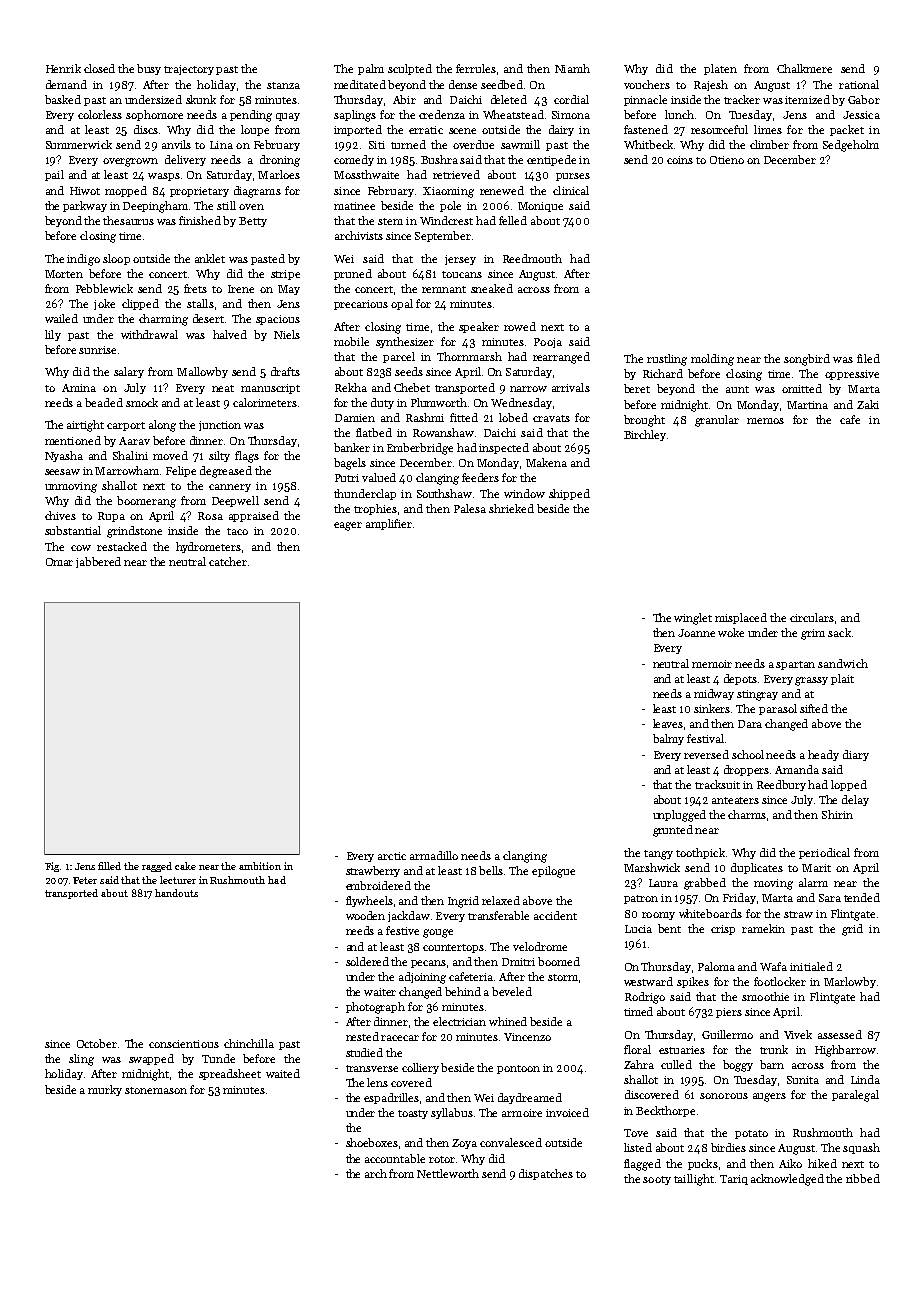  I want to click on stingray, so click(757, 695).
